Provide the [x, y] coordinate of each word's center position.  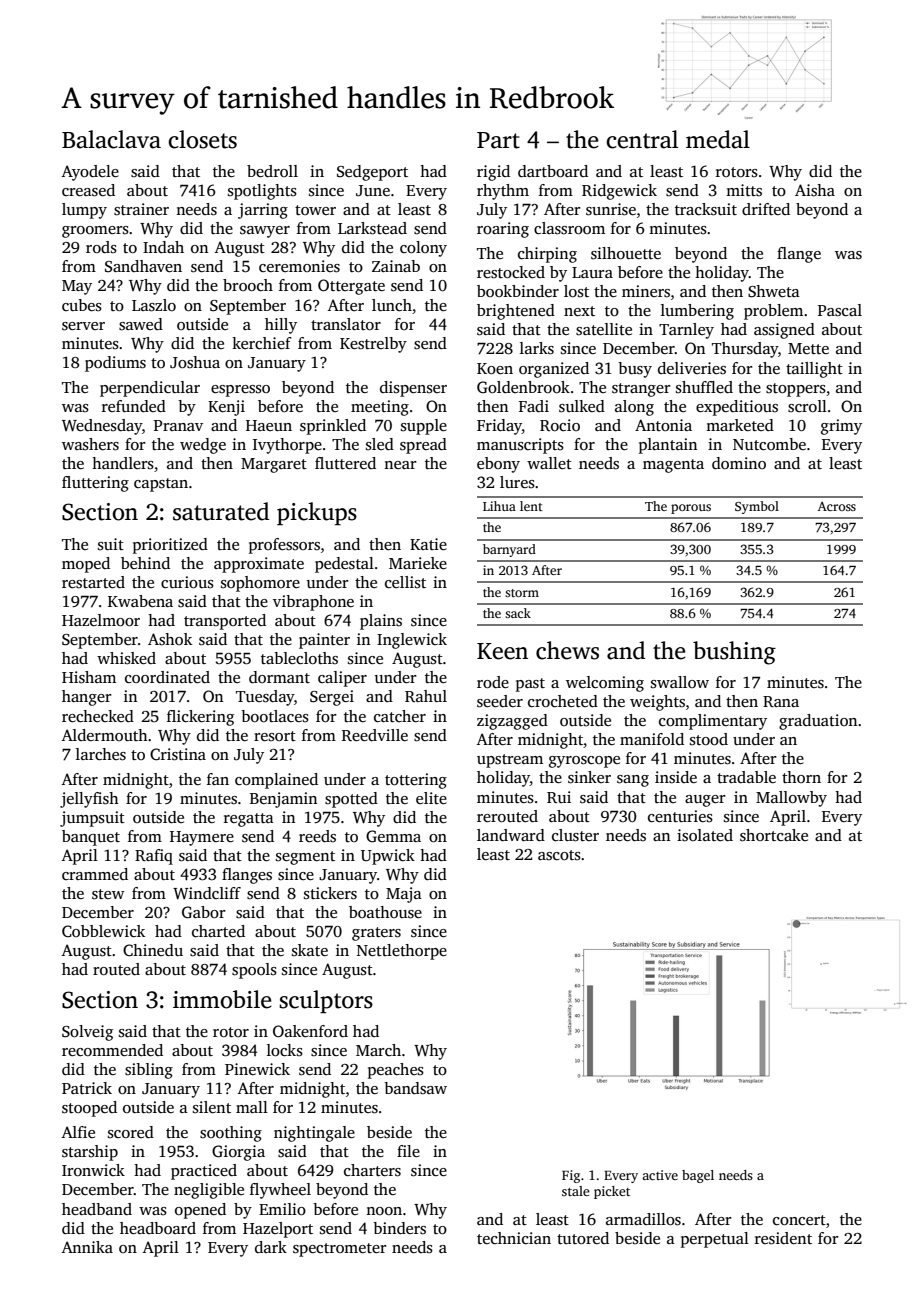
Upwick [388, 857]
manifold [652, 739]
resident [783, 1238]
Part [498, 140]
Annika [87, 1247]
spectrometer [340, 1250]
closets [202, 139]
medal [718, 139]
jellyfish [89, 800]
